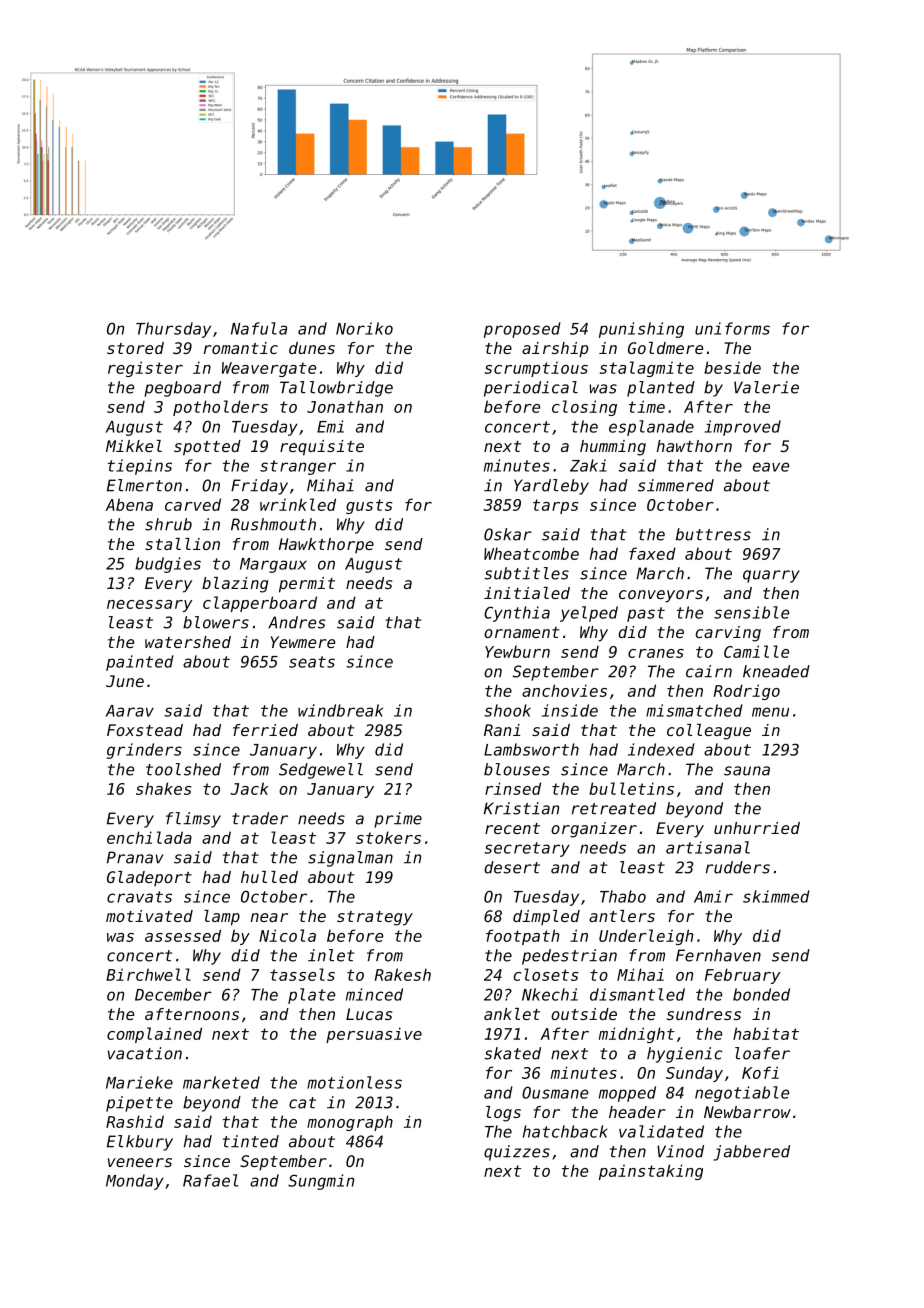  What do you see at coordinates (321, 1182) in the screenshot?
I see `Sungmin` at bounding box center [321, 1182].
